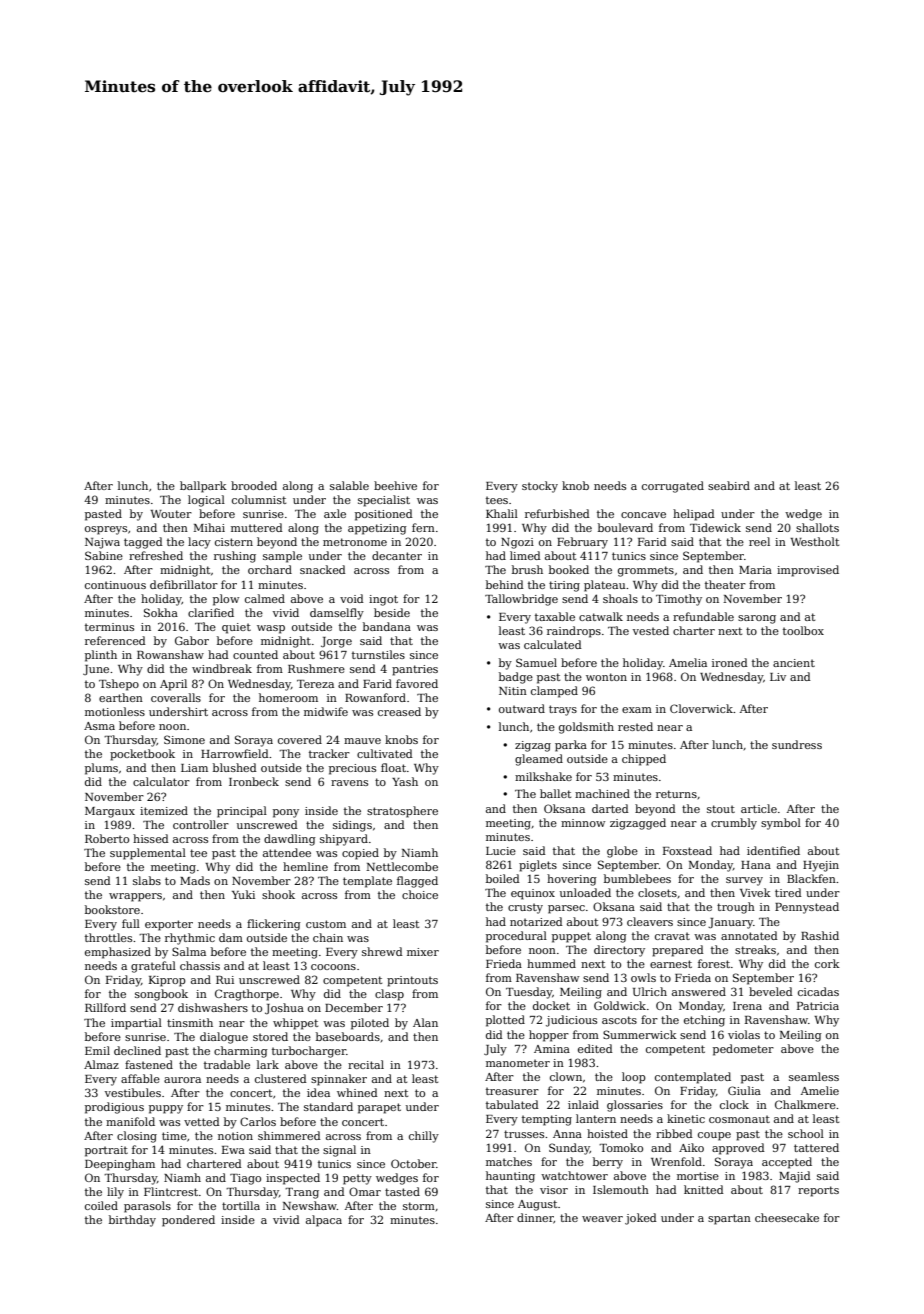 The width and height of the image is (924, 1314). What do you see at coordinates (725, 584) in the image?
I see `theater` at bounding box center [725, 584].
